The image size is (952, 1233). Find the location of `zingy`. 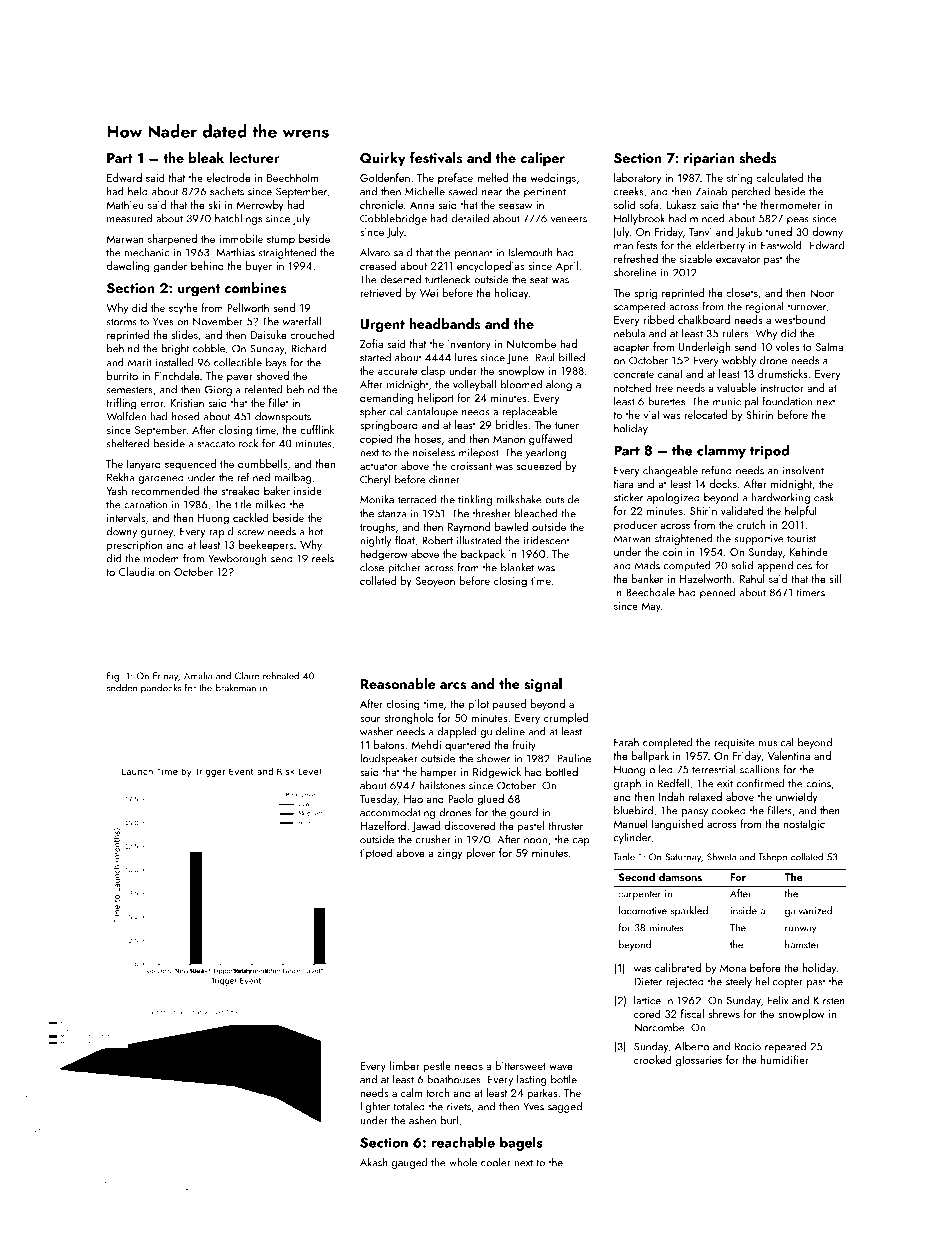

zingy is located at coordinates (449, 854).
